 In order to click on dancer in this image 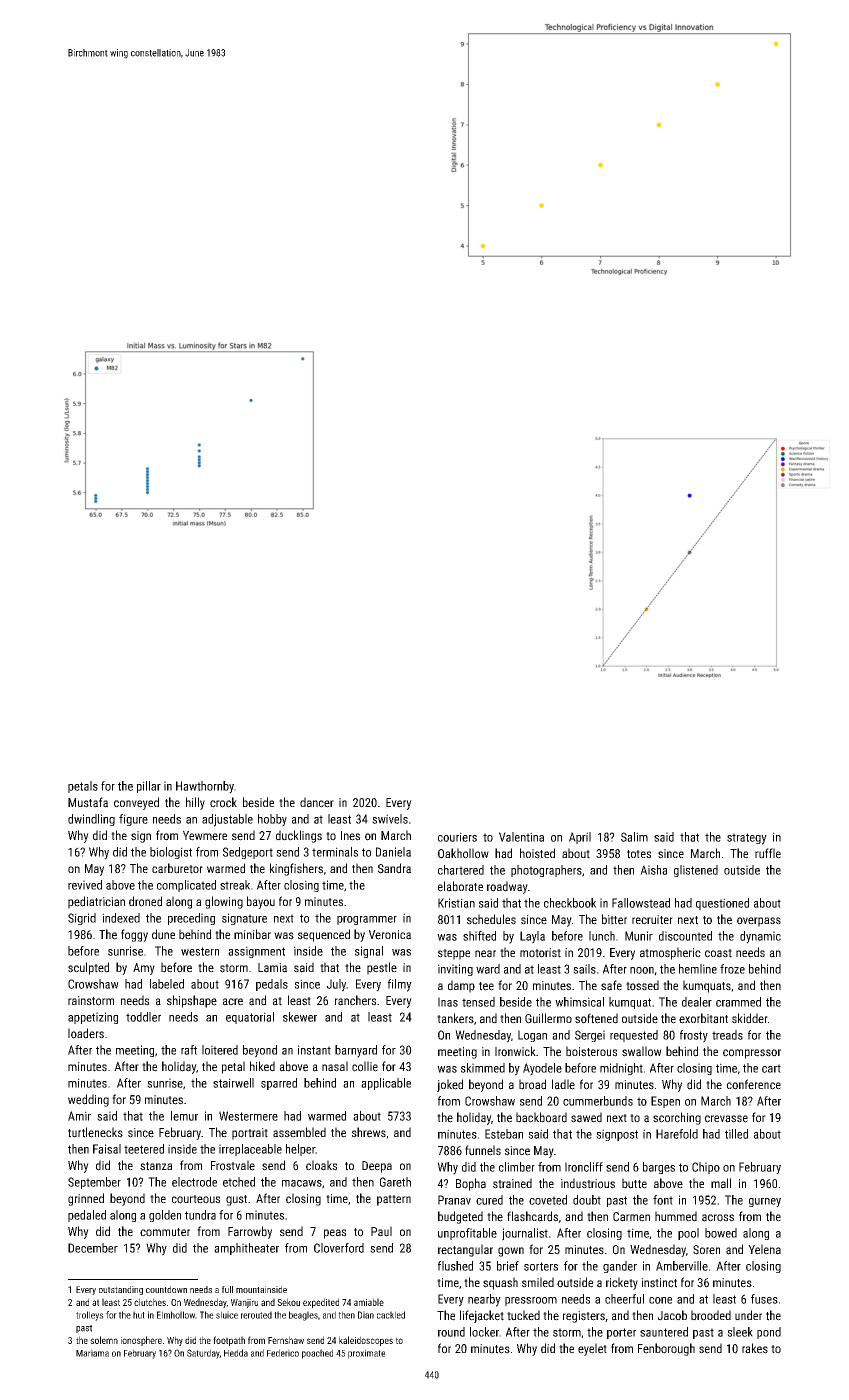, I will do `click(317, 802)`.
